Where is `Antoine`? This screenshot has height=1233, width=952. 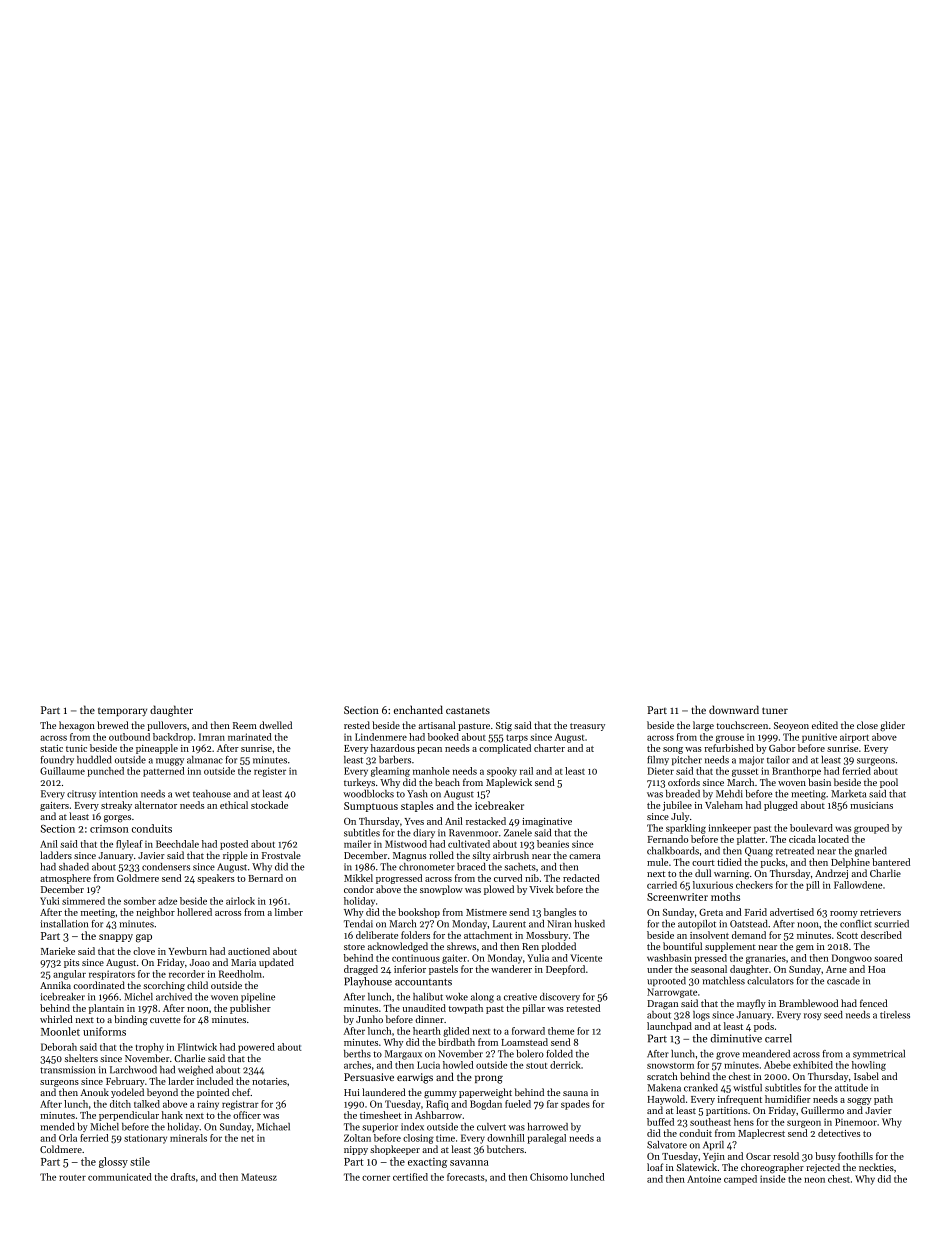
Antoine is located at coordinates (704, 1179).
